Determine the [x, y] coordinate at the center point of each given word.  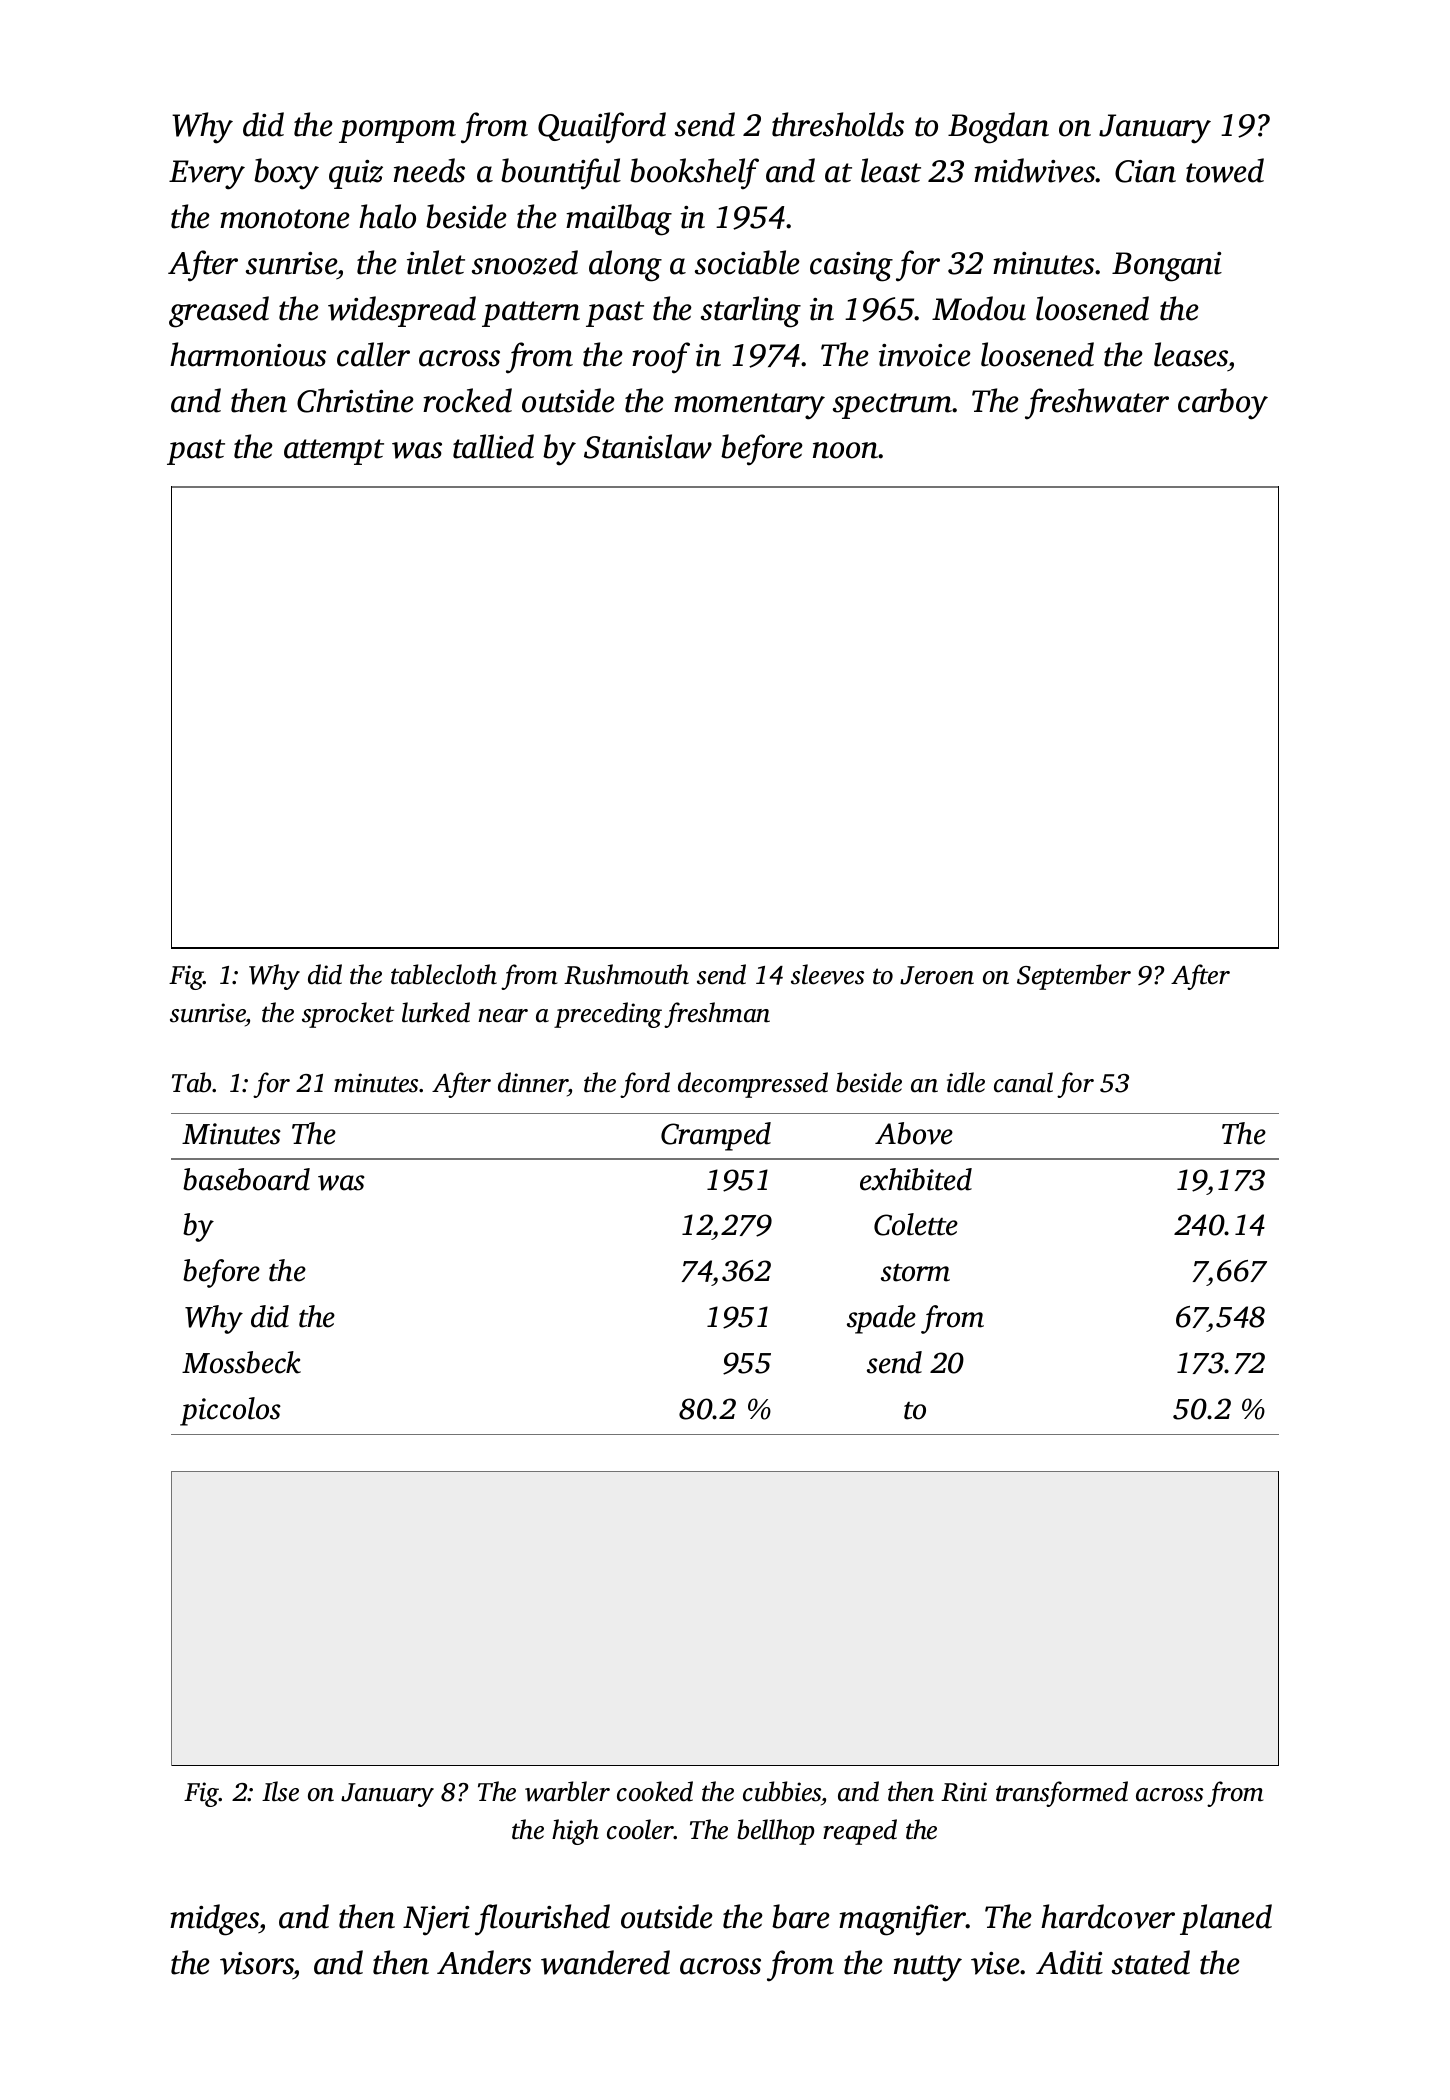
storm [915, 1273]
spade [881, 1319]
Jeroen [937, 975]
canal [1023, 1082]
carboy [1223, 404]
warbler [567, 1791]
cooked [655, 1791]
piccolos [230, 1411]
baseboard [246, 1179]
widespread [402, 311]
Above [914, 1133]
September [1074, 977]
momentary [749, 406]
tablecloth [444, 974]
